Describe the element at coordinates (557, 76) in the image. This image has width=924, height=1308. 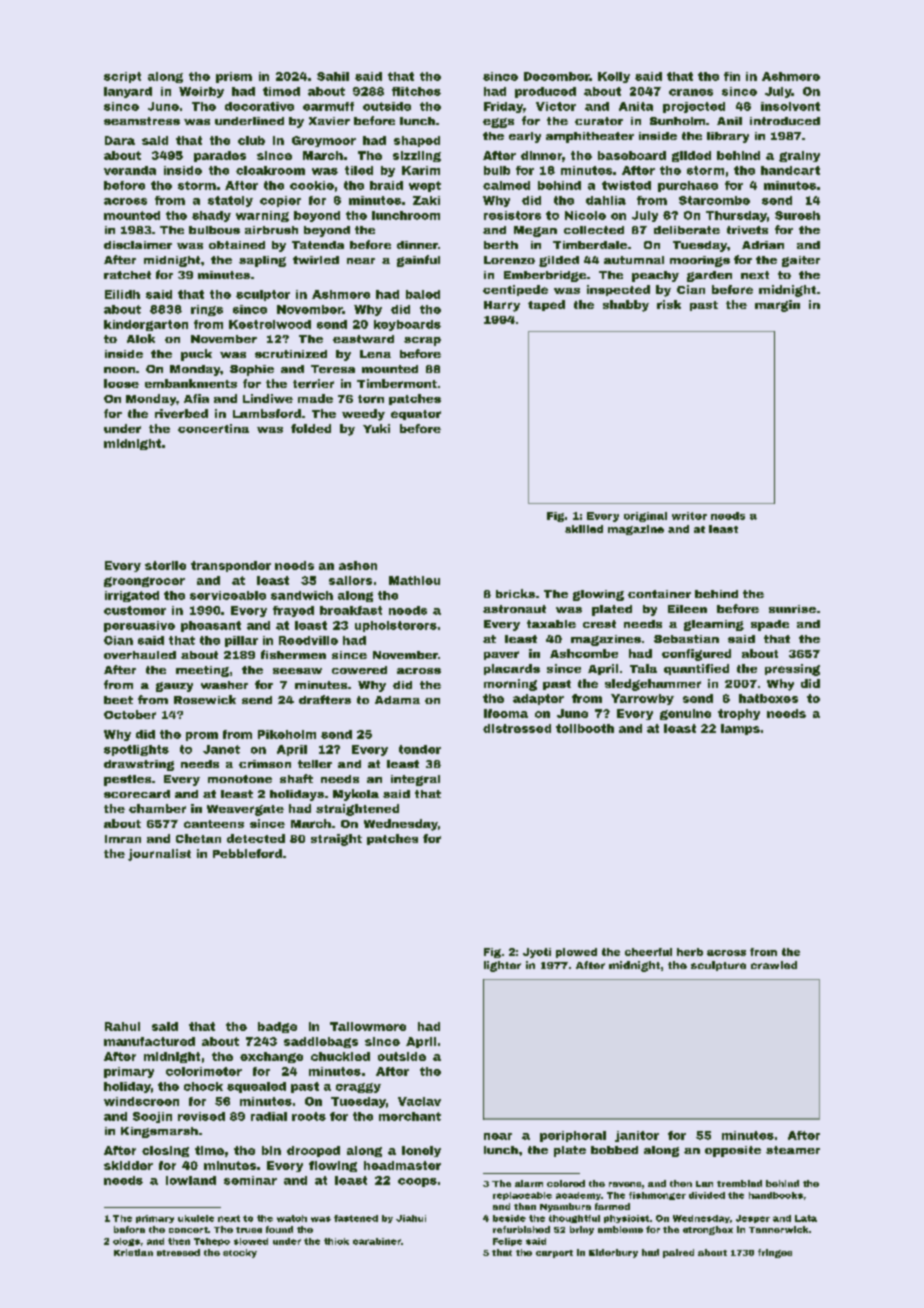
I see `December` at that location.
